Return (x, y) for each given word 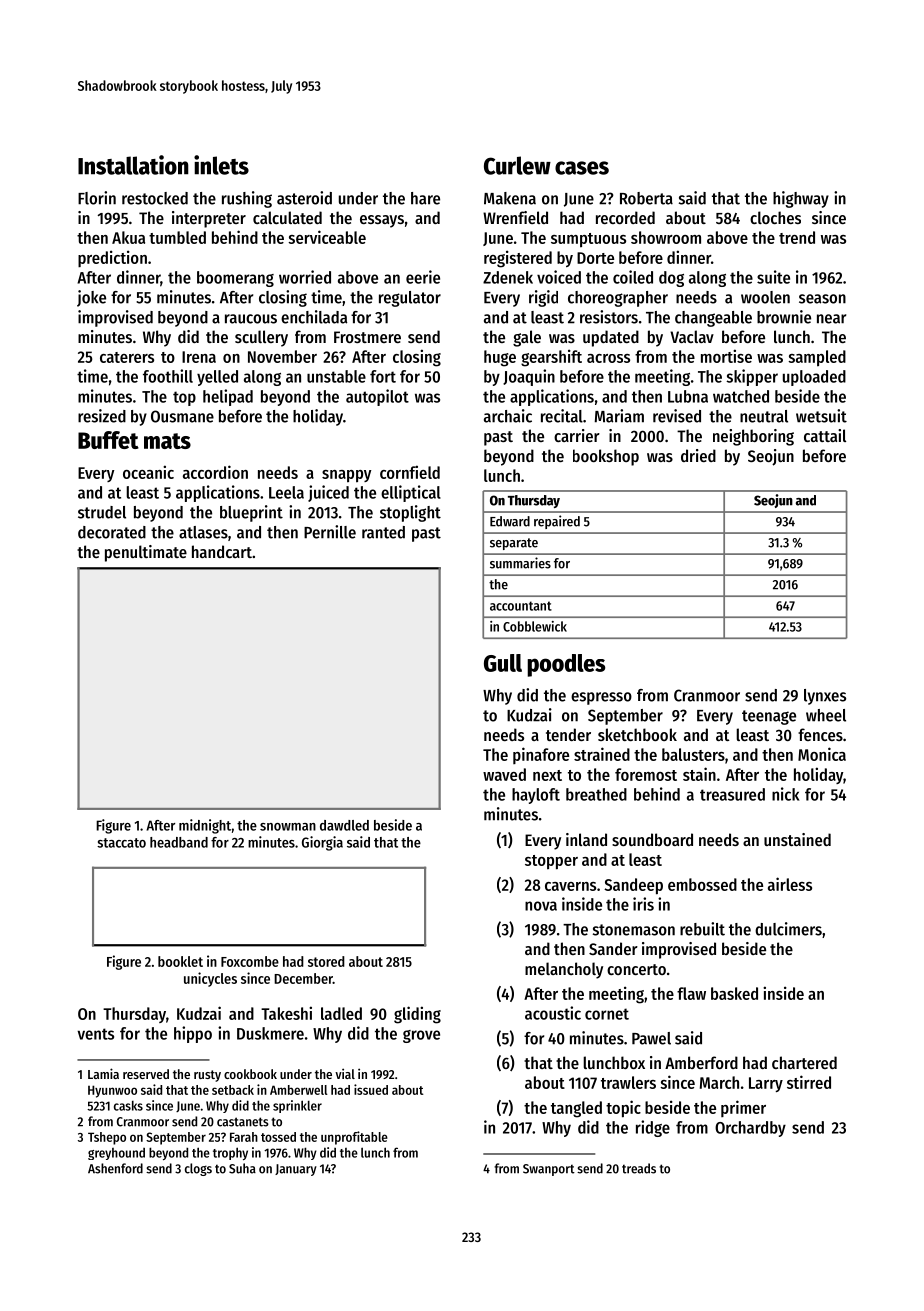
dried (698, 455)
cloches (775, 217)
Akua (128, 237)
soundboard (652, 839)
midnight (205, 826)
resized (102, 416)
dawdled (344, 825)
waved (504, 774)
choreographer (618, 299)
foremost (646, 774)
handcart (222, 551)
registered (518, 259)
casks (128, 1106)
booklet (180, 961)
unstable (336, 376)
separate (514, 544)
